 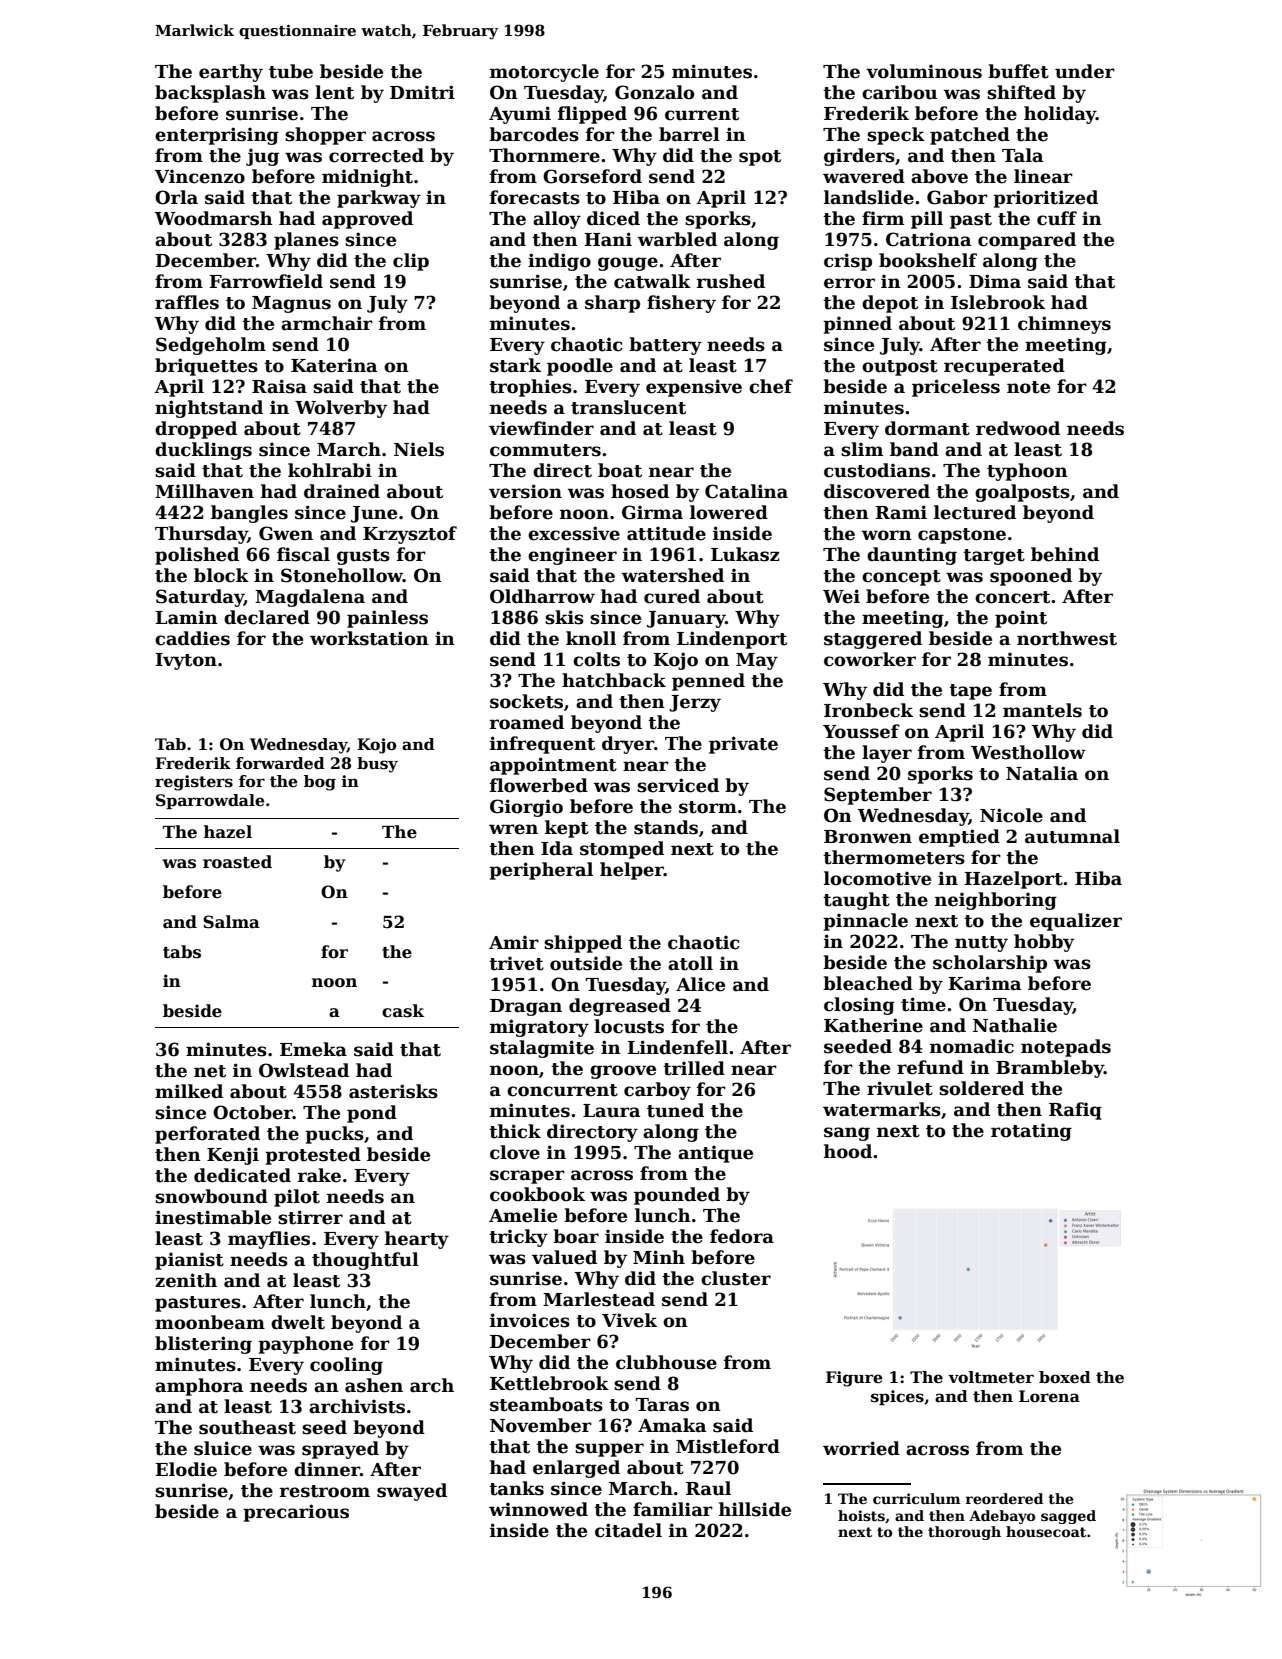 I want to click on spooned, so click(x=1031, y=577).
